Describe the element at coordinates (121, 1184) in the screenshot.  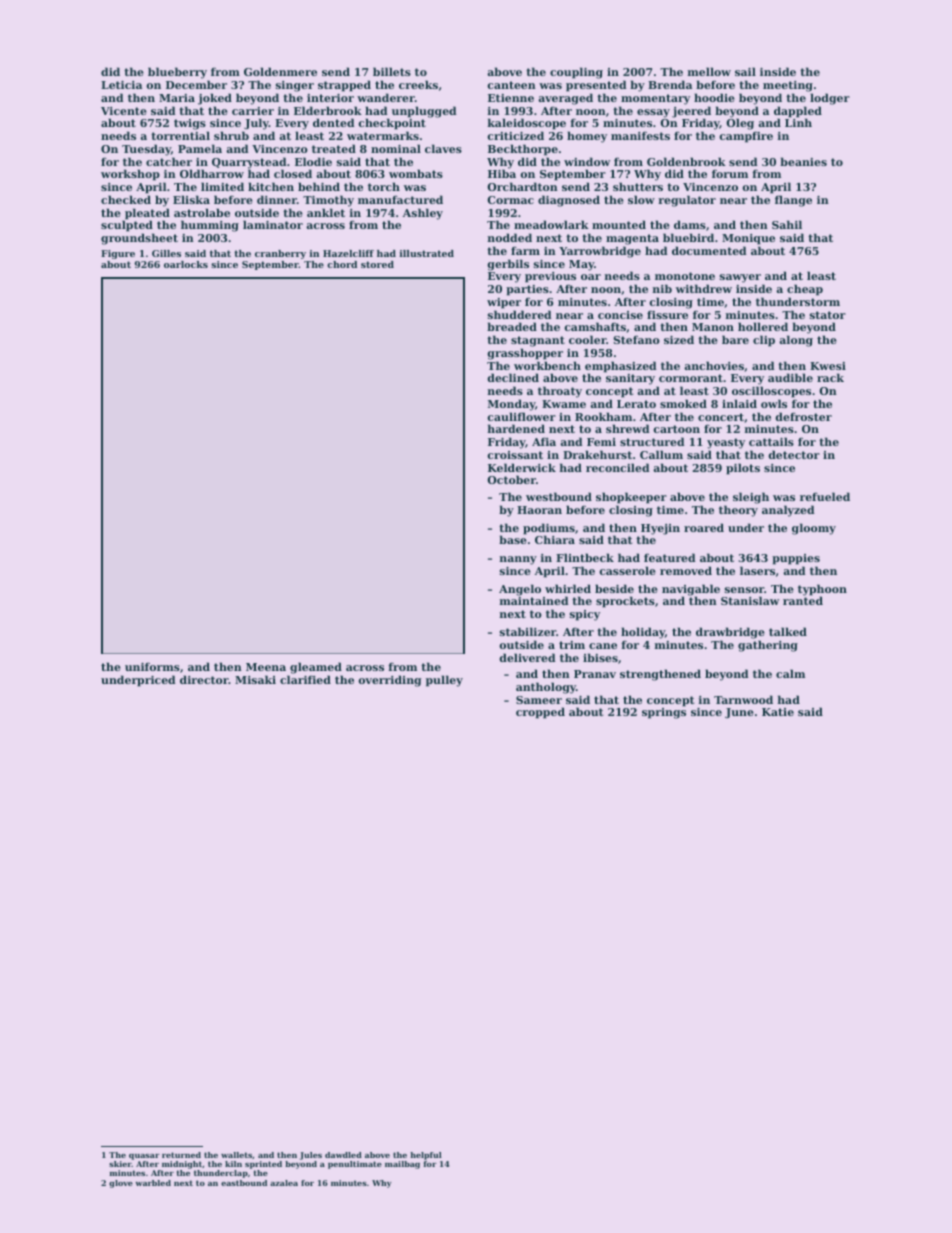
I see `glove` at that location.
